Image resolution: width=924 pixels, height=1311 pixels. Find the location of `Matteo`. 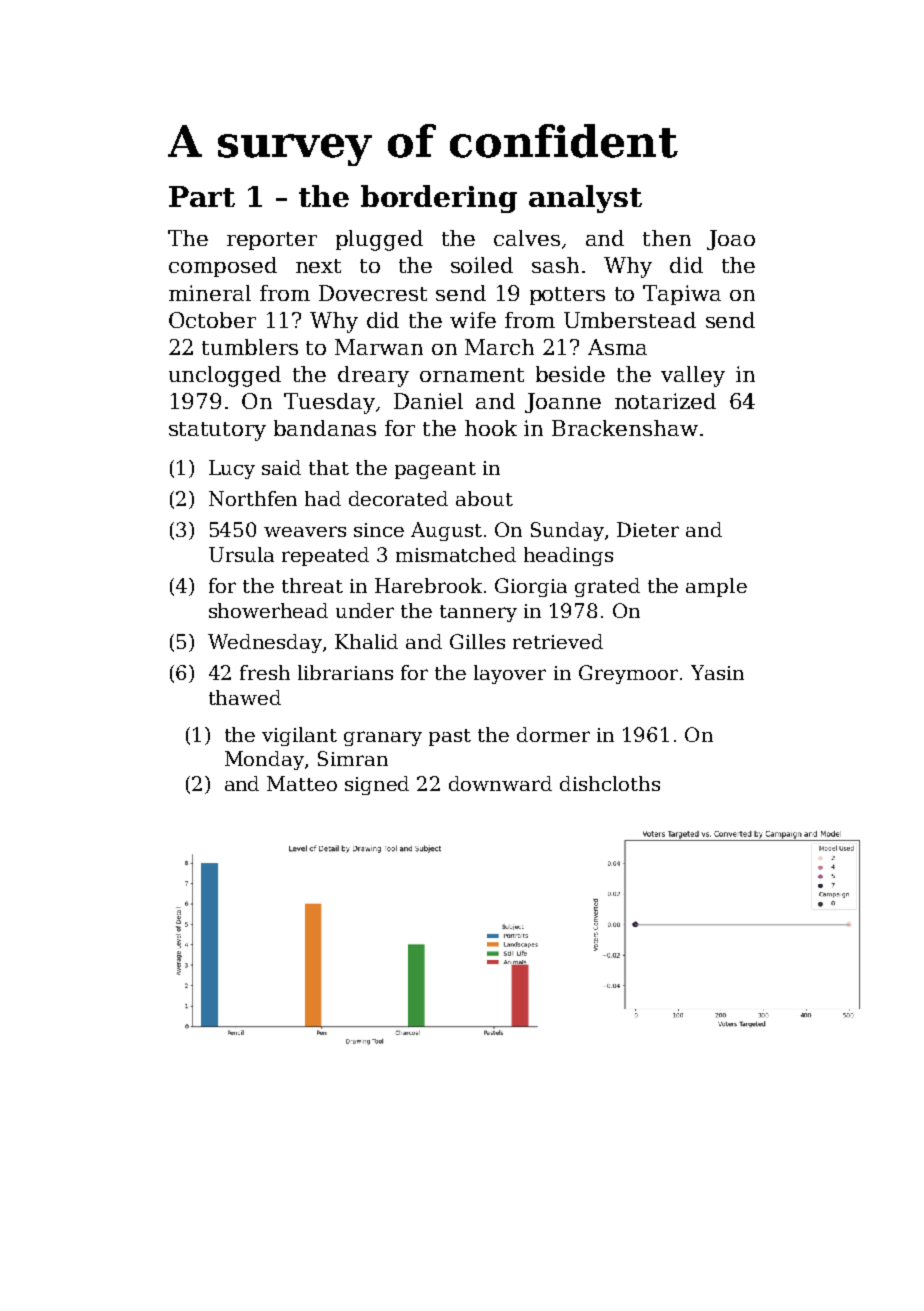

Matteo is located at coordinates (302, 783).
